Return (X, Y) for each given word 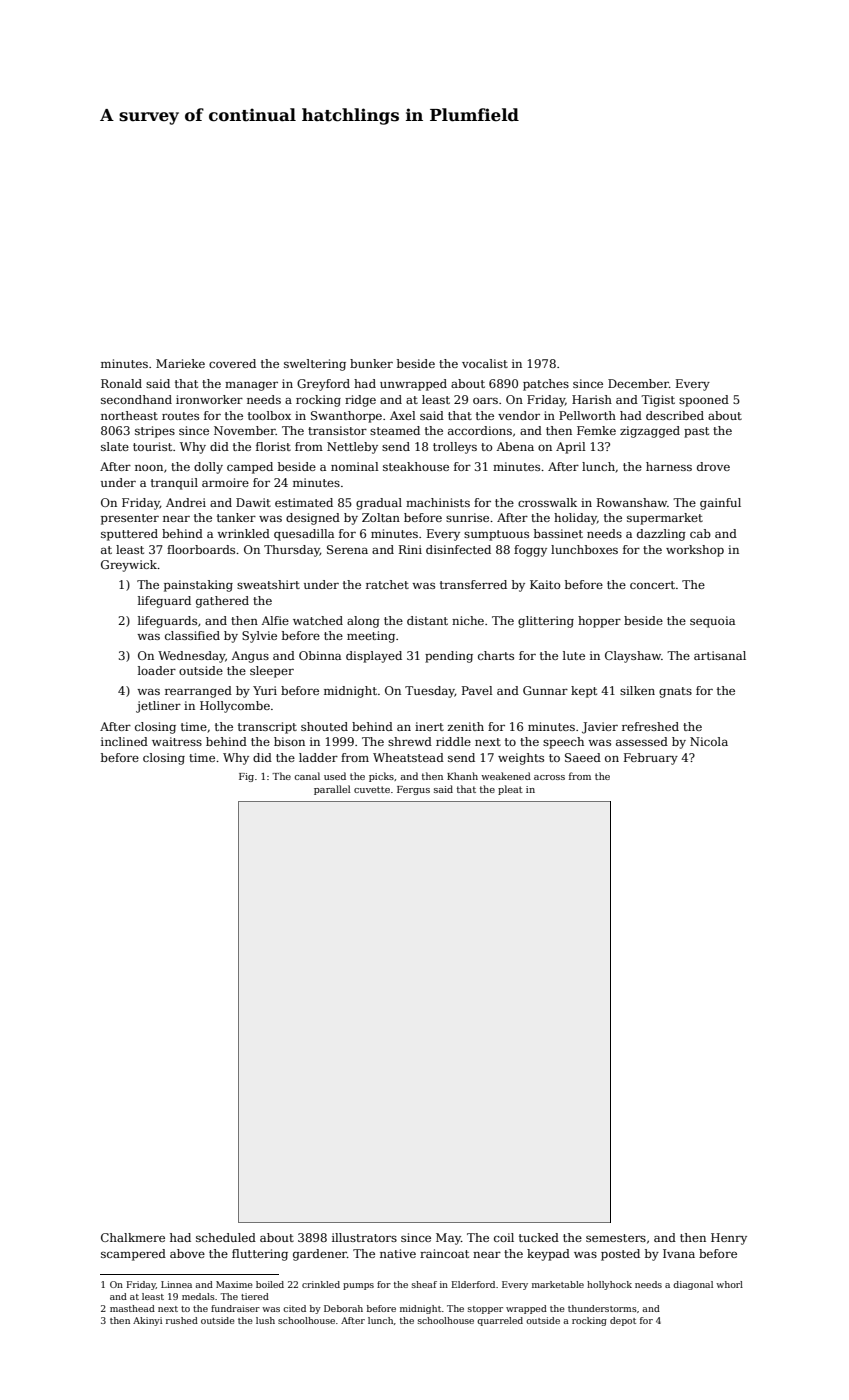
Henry (729, 1239)
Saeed (583, 757)
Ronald (121, 383)
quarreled (500, 1321)
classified (192, 635)
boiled (270, 1284)
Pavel (477, 690)
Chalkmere (133, 1237)
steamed (395, 430)
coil (504, 1237)
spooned (704, 401)
